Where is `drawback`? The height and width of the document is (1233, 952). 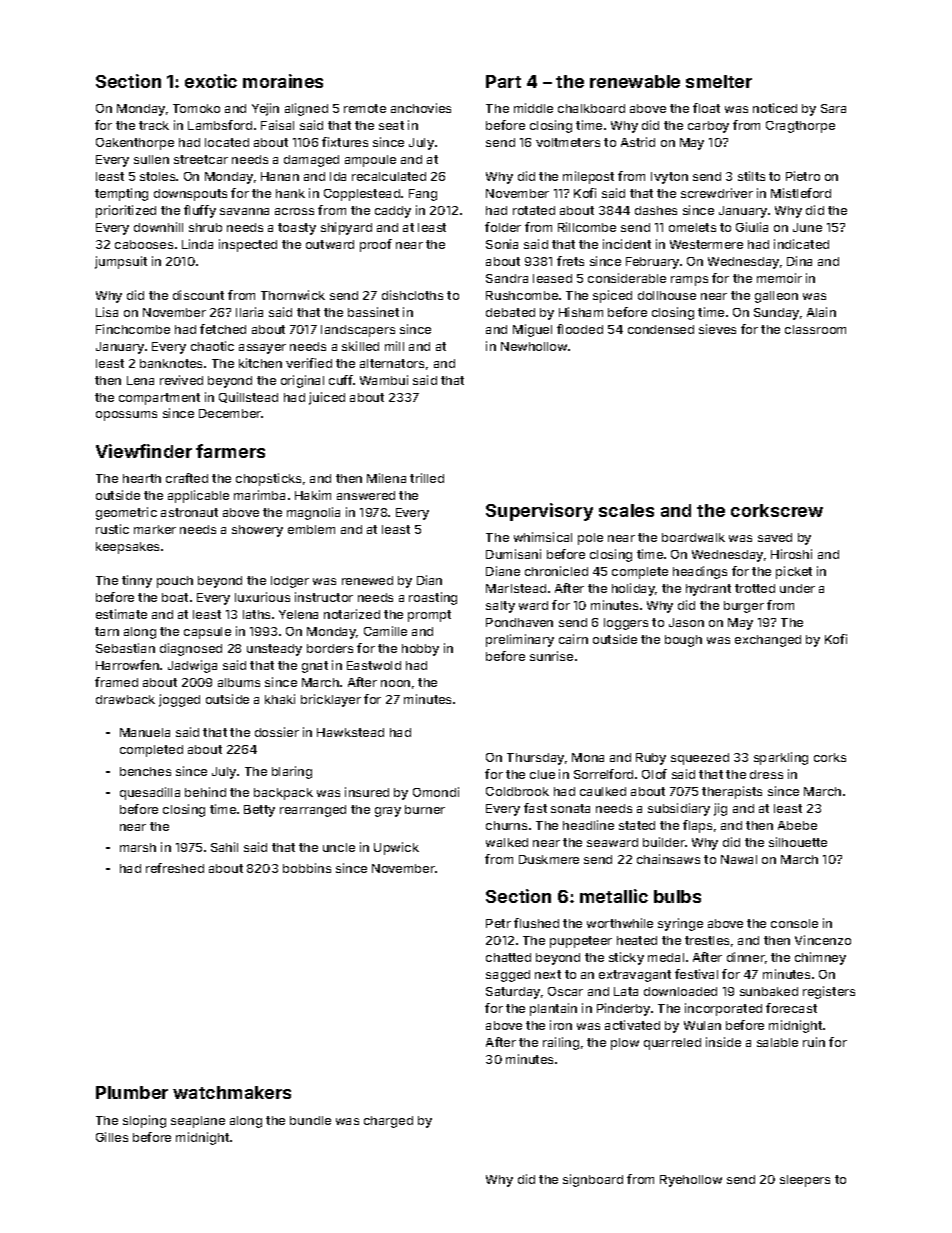
drawback is located at coordinates (125, 699).
